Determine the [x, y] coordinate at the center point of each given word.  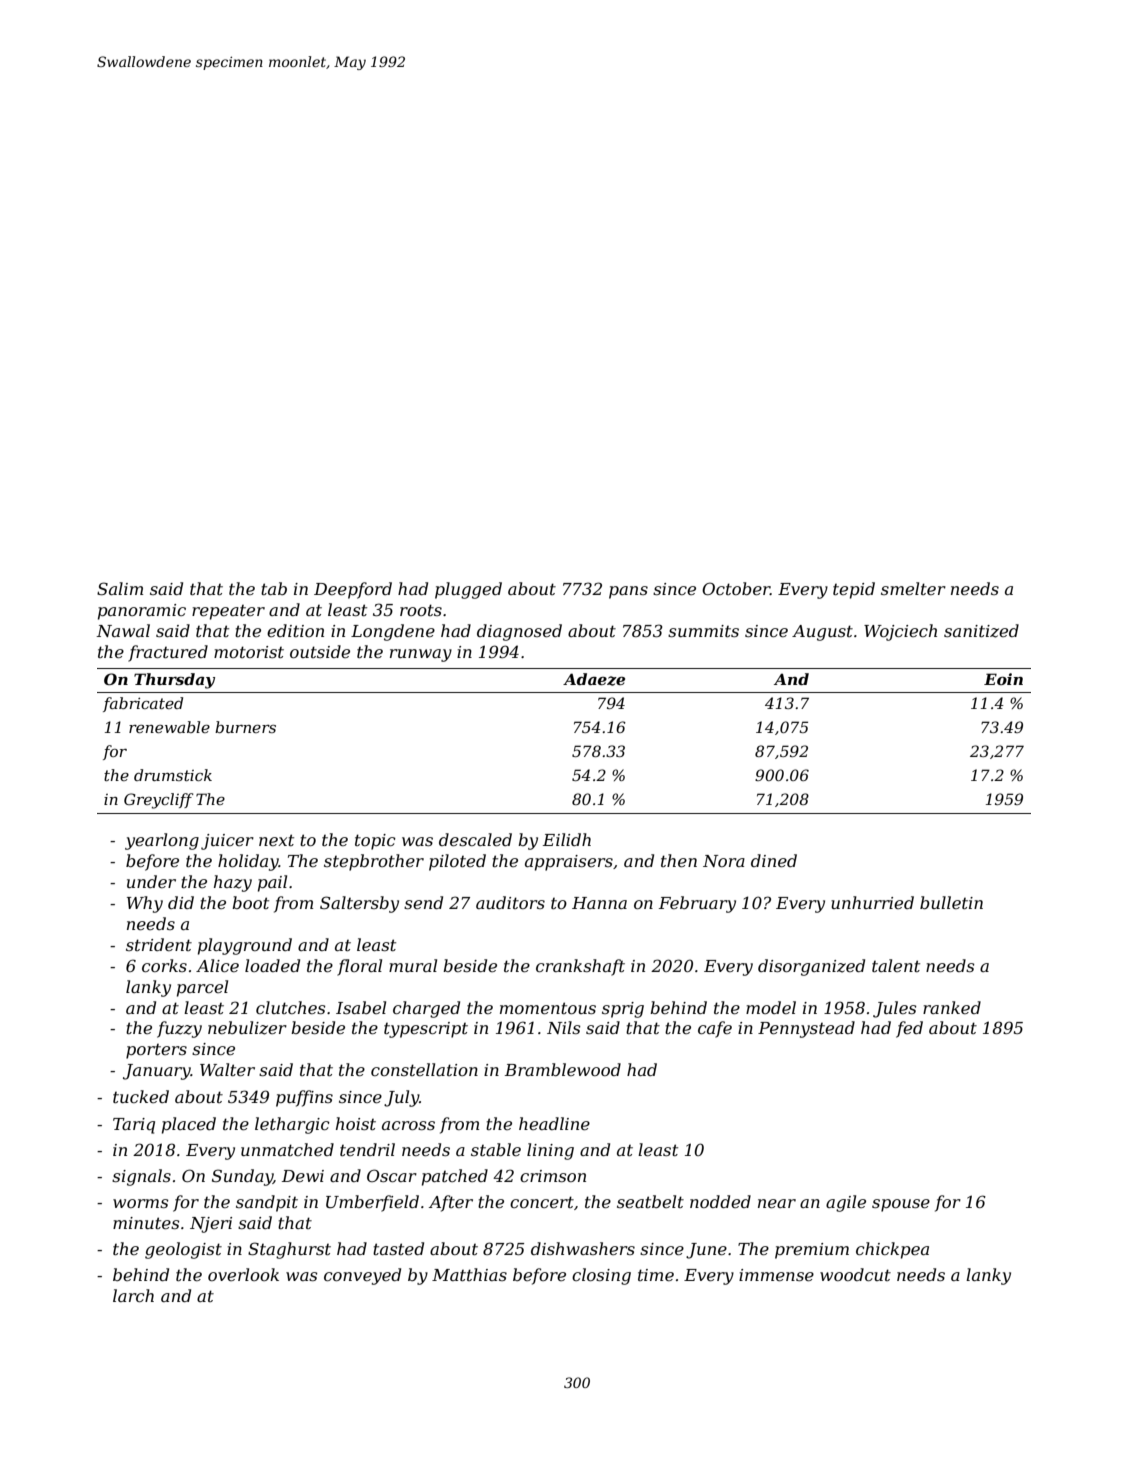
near [777, 1203]
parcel [202, 988]
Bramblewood [563, 1069]
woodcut [855, 1274]
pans [628, 592]
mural [413, 965]
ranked [952, 1007]
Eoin [1003, 679]
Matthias [469, 1274]
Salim [120, 588]
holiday [248, 862]
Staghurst [289, 1250]
